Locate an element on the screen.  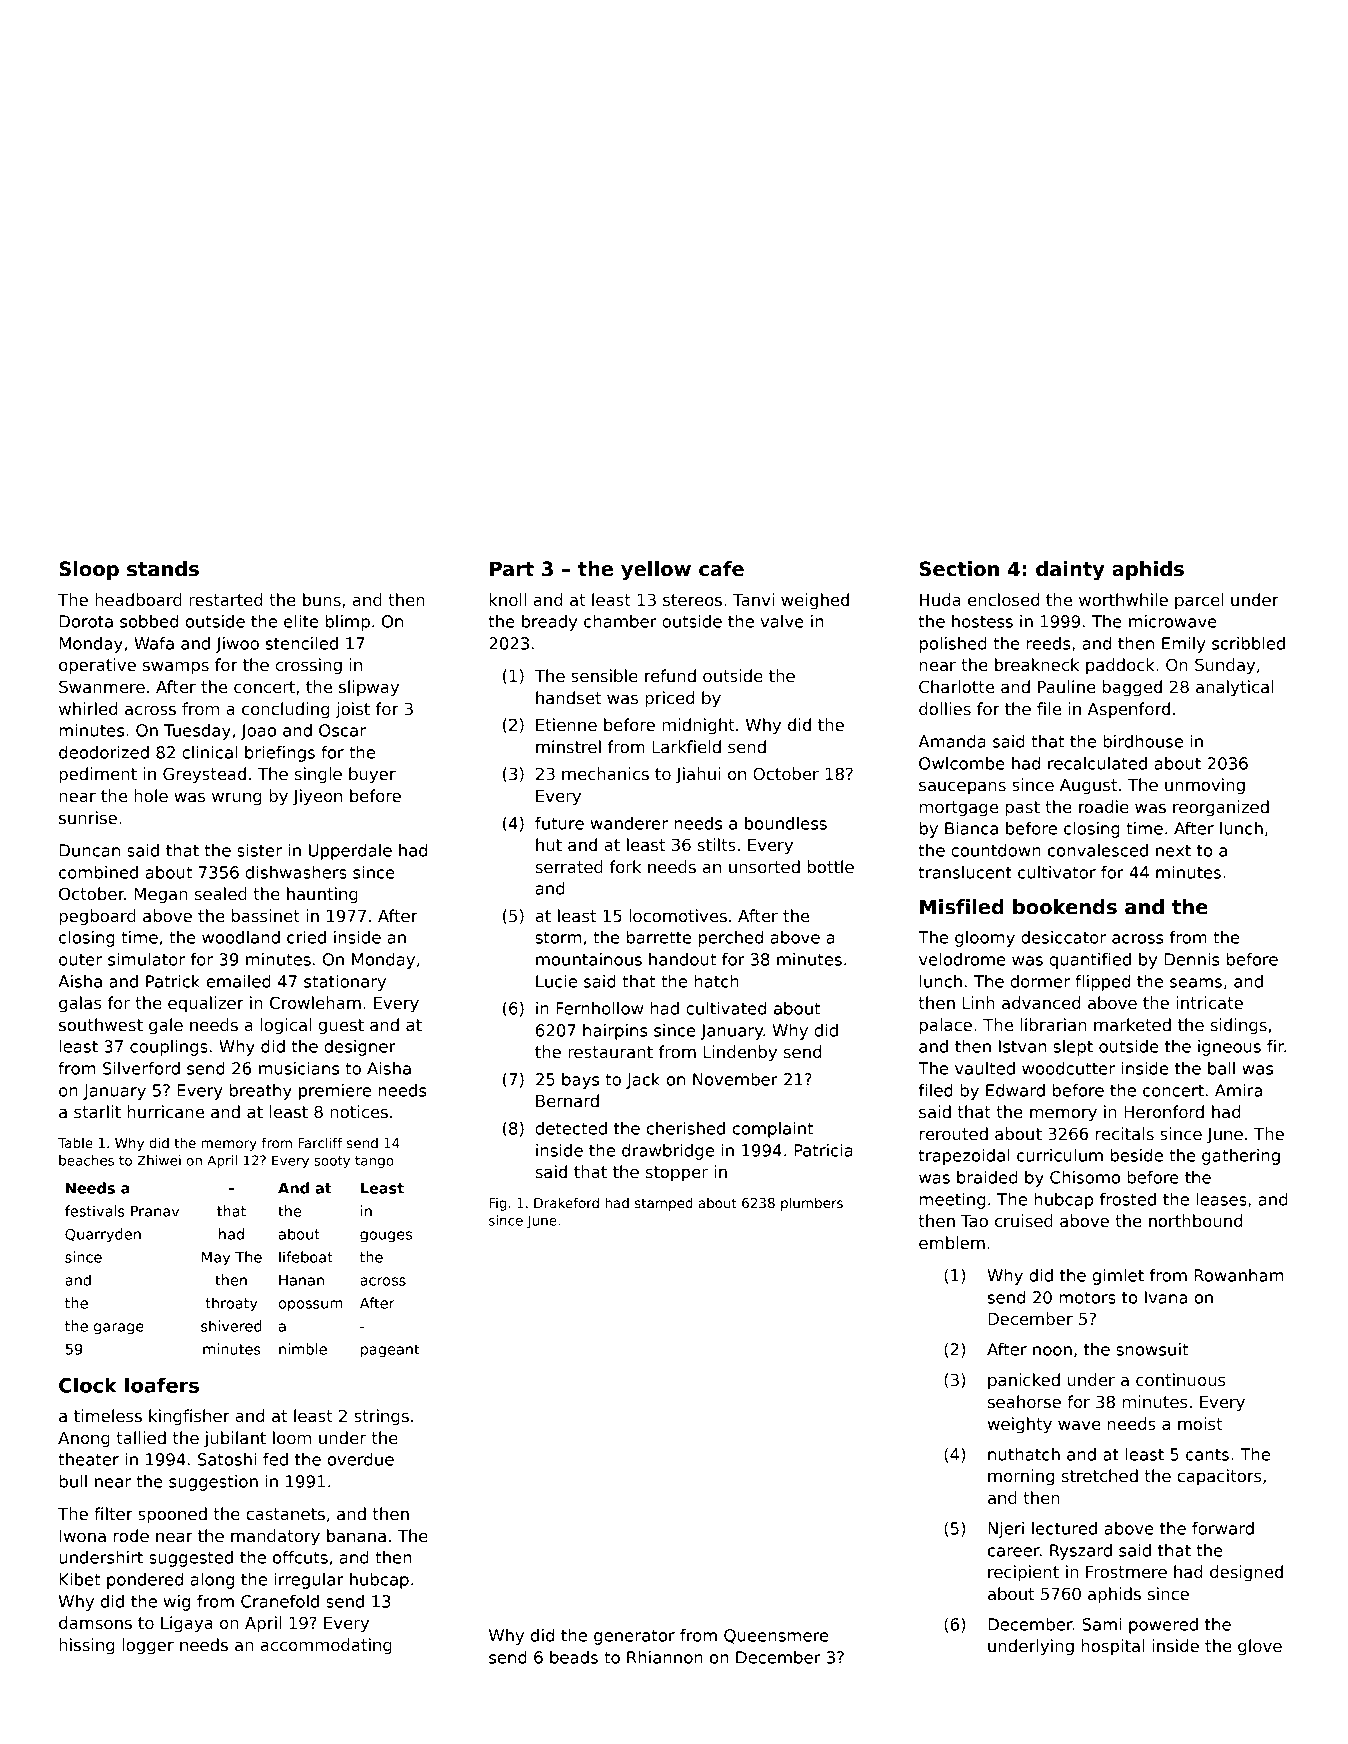
pageant is located at coordinates (390, 1351).
